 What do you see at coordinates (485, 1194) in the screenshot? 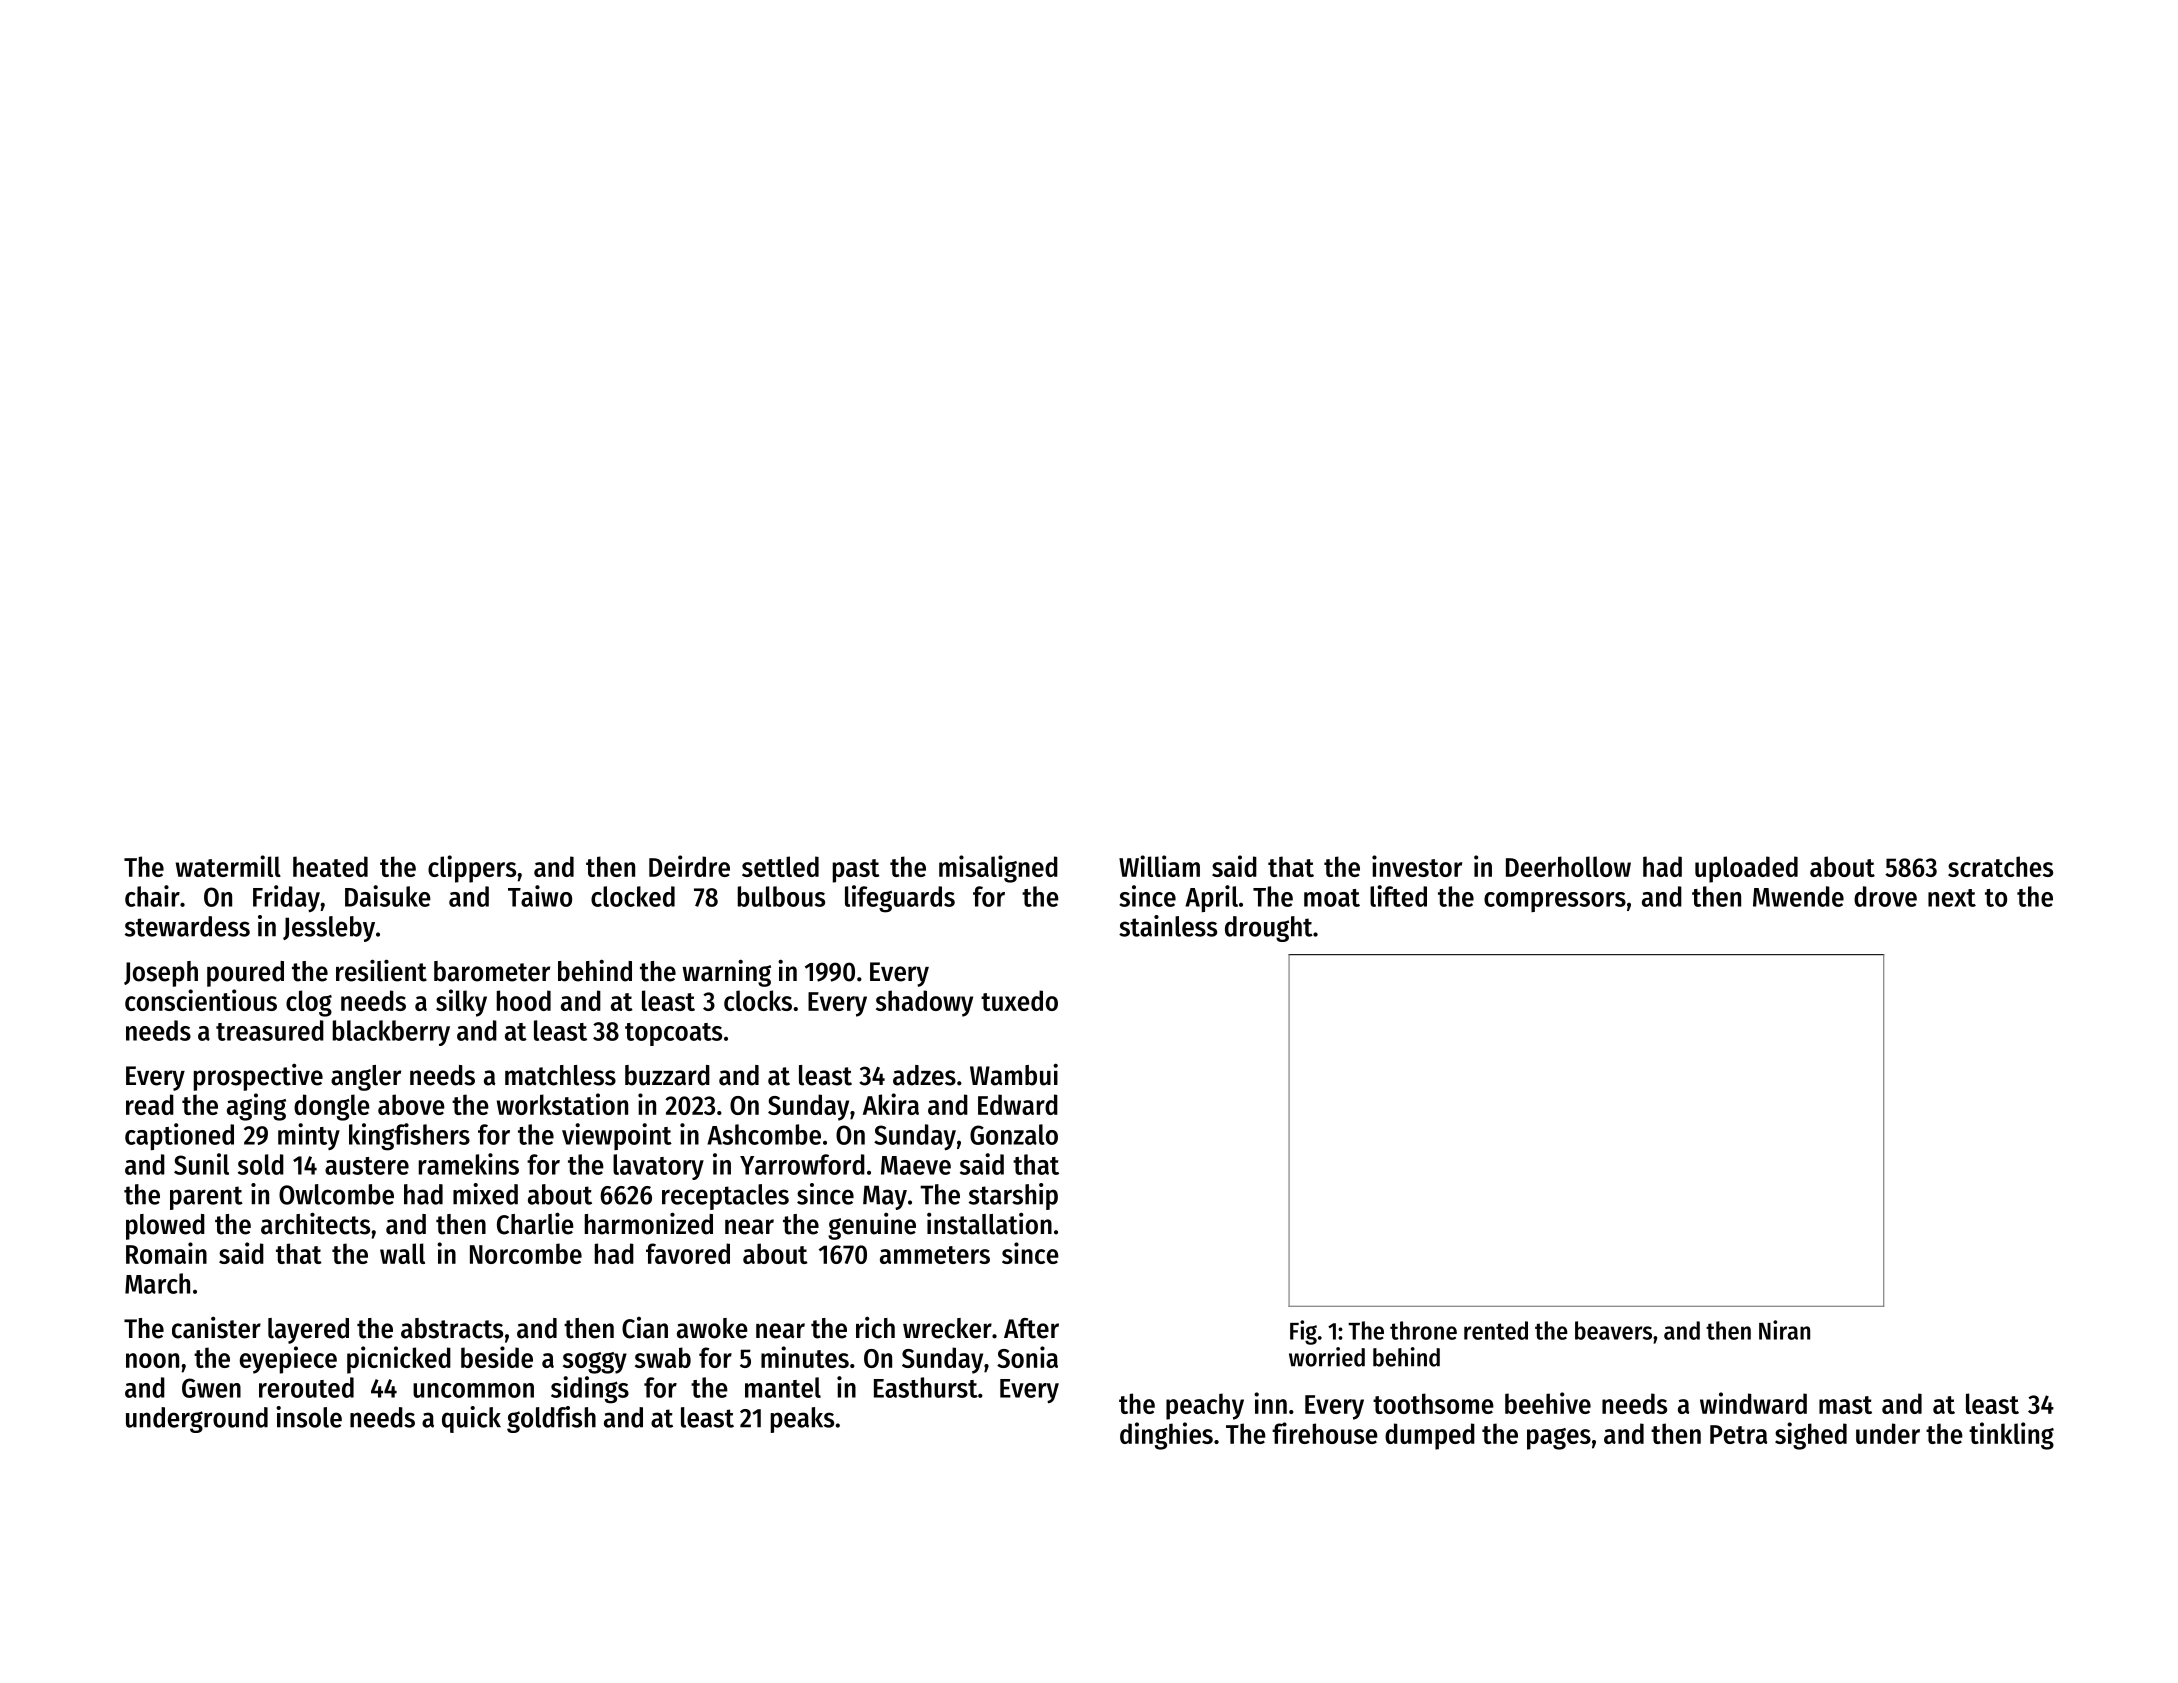
I see `mixed` at bounding box center [485, 1194].
